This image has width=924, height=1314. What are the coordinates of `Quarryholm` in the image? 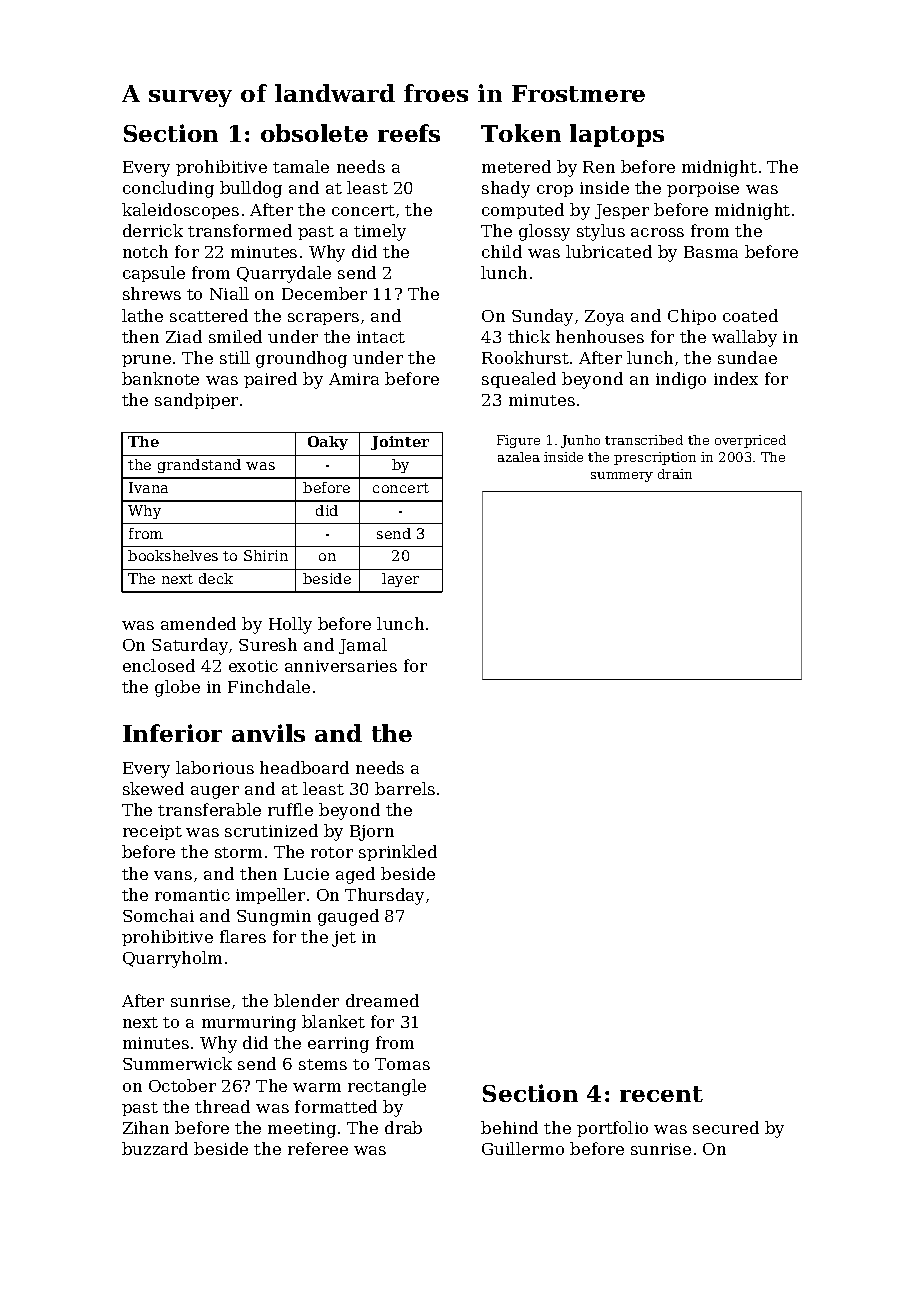 It's located at (172, 959).
